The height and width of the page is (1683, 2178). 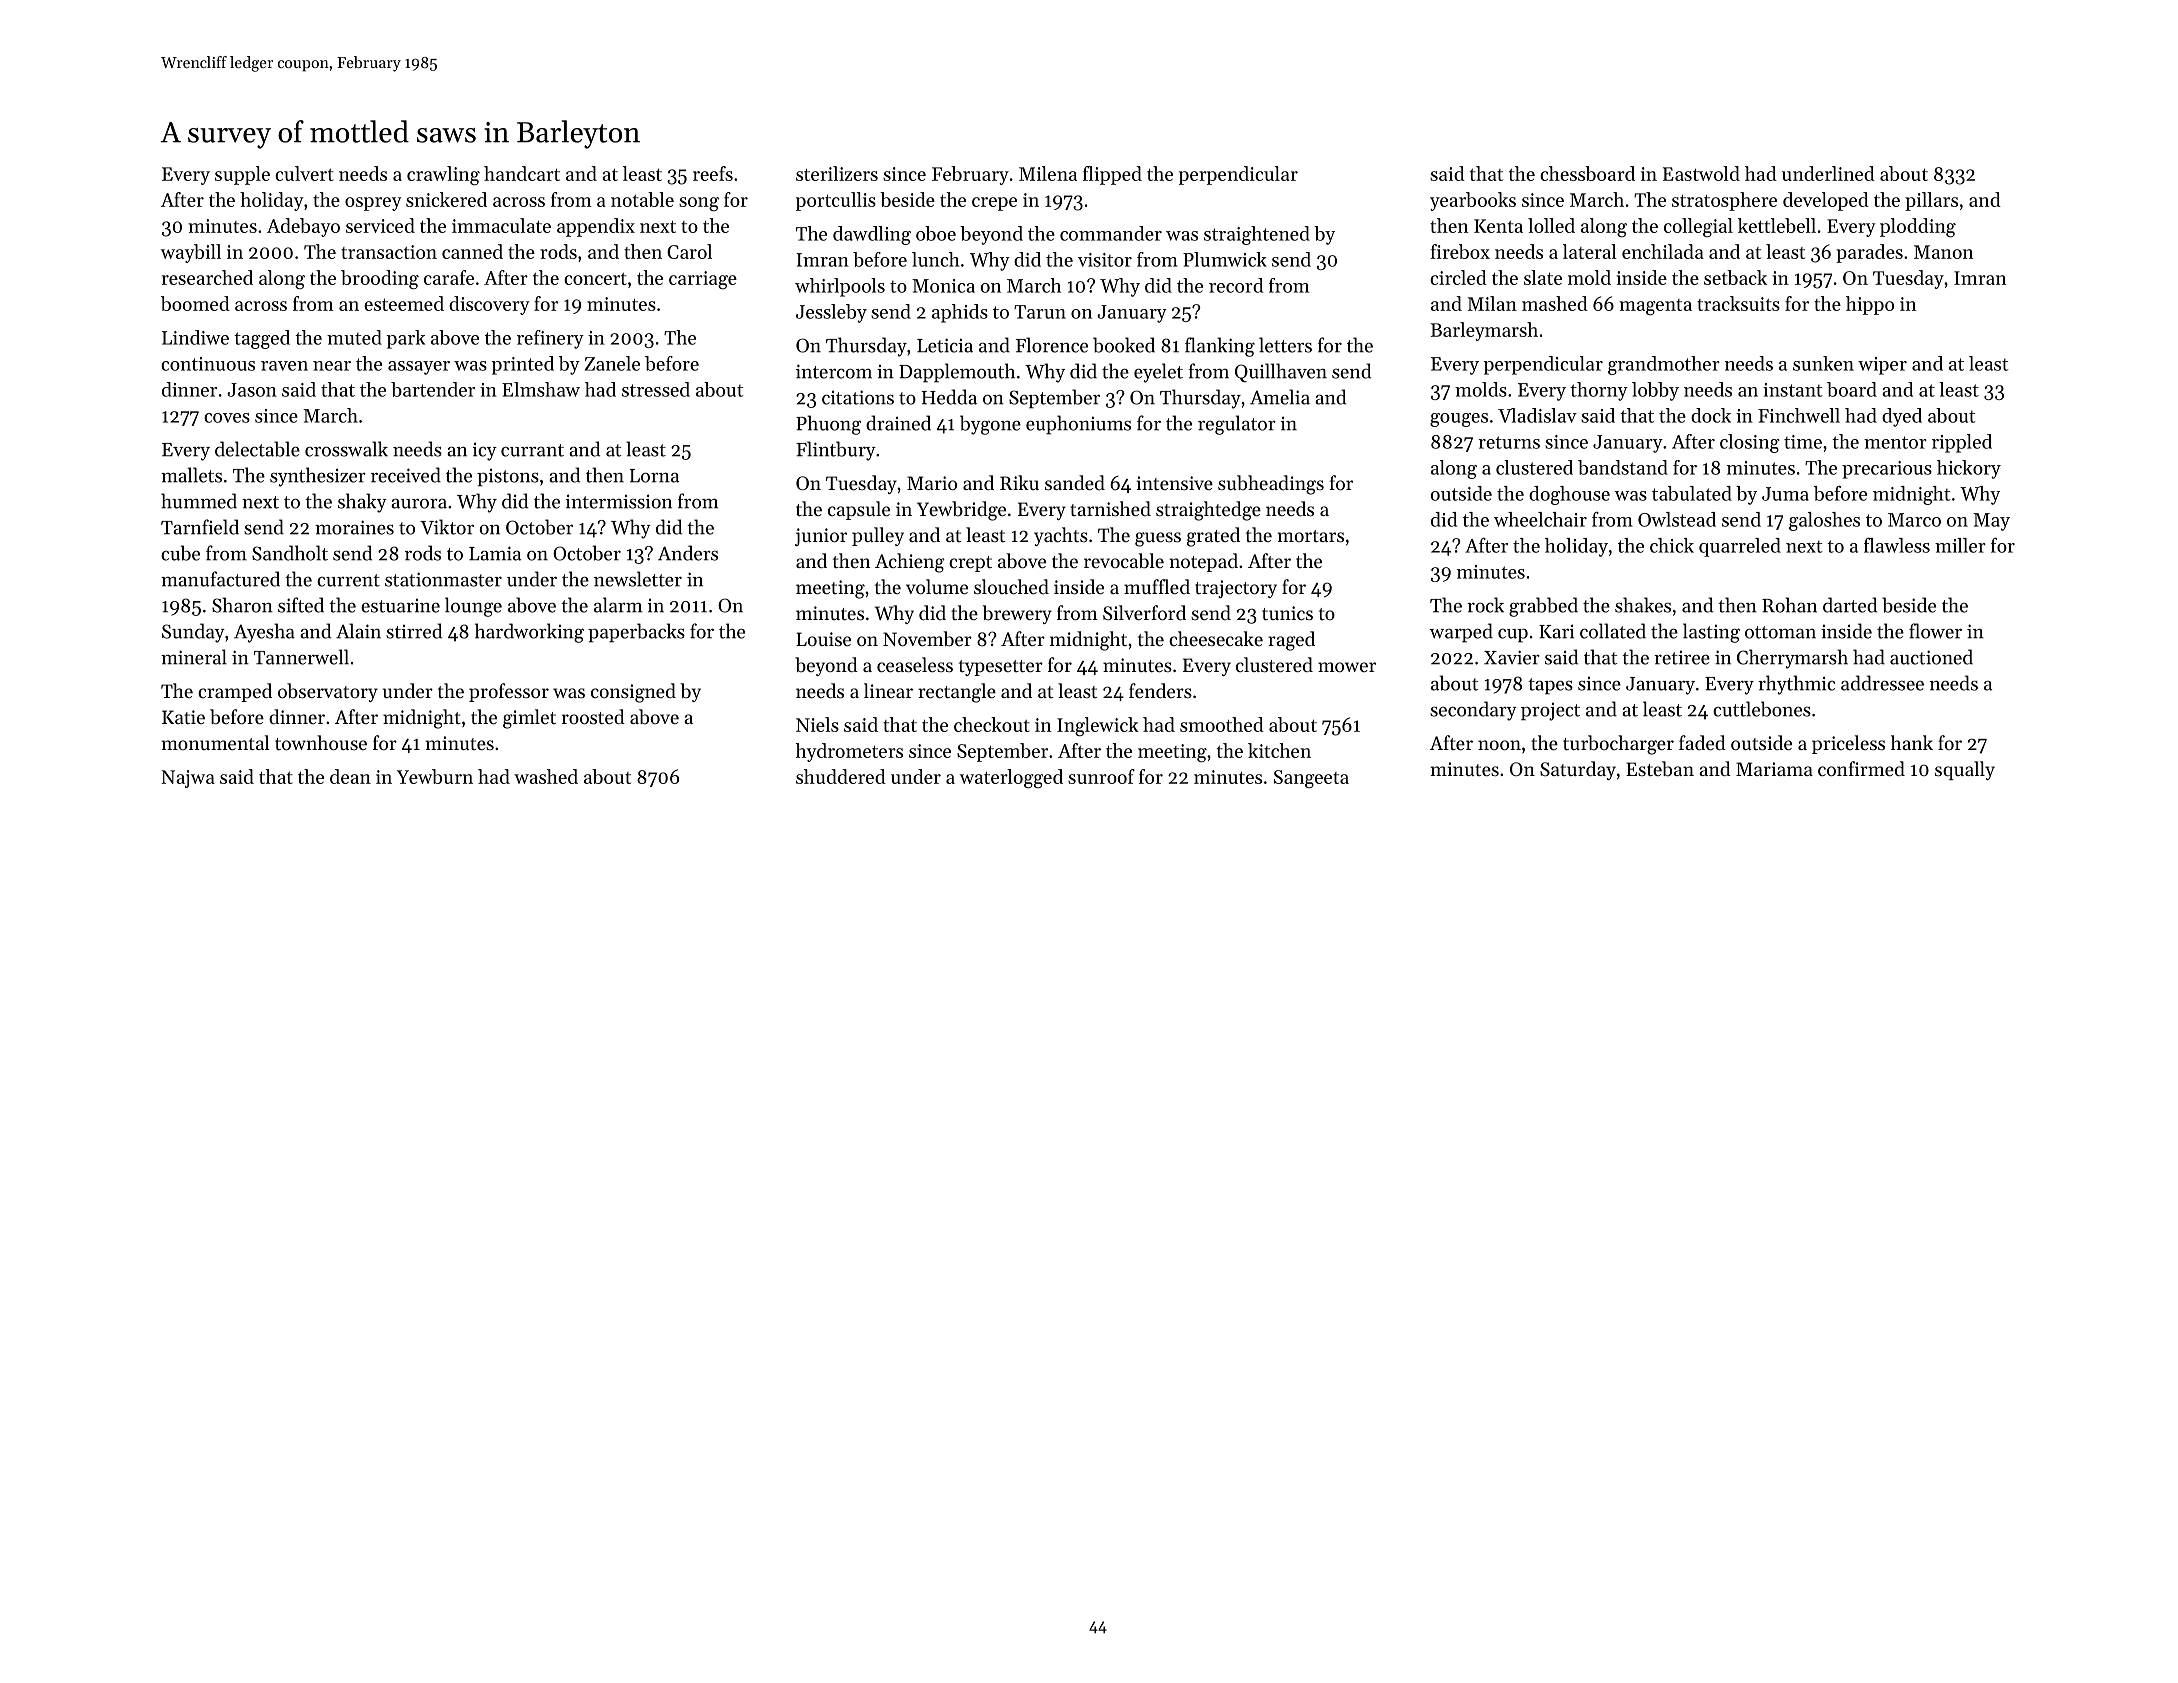 I want to click on delectable, so click(x=257, y=449).
